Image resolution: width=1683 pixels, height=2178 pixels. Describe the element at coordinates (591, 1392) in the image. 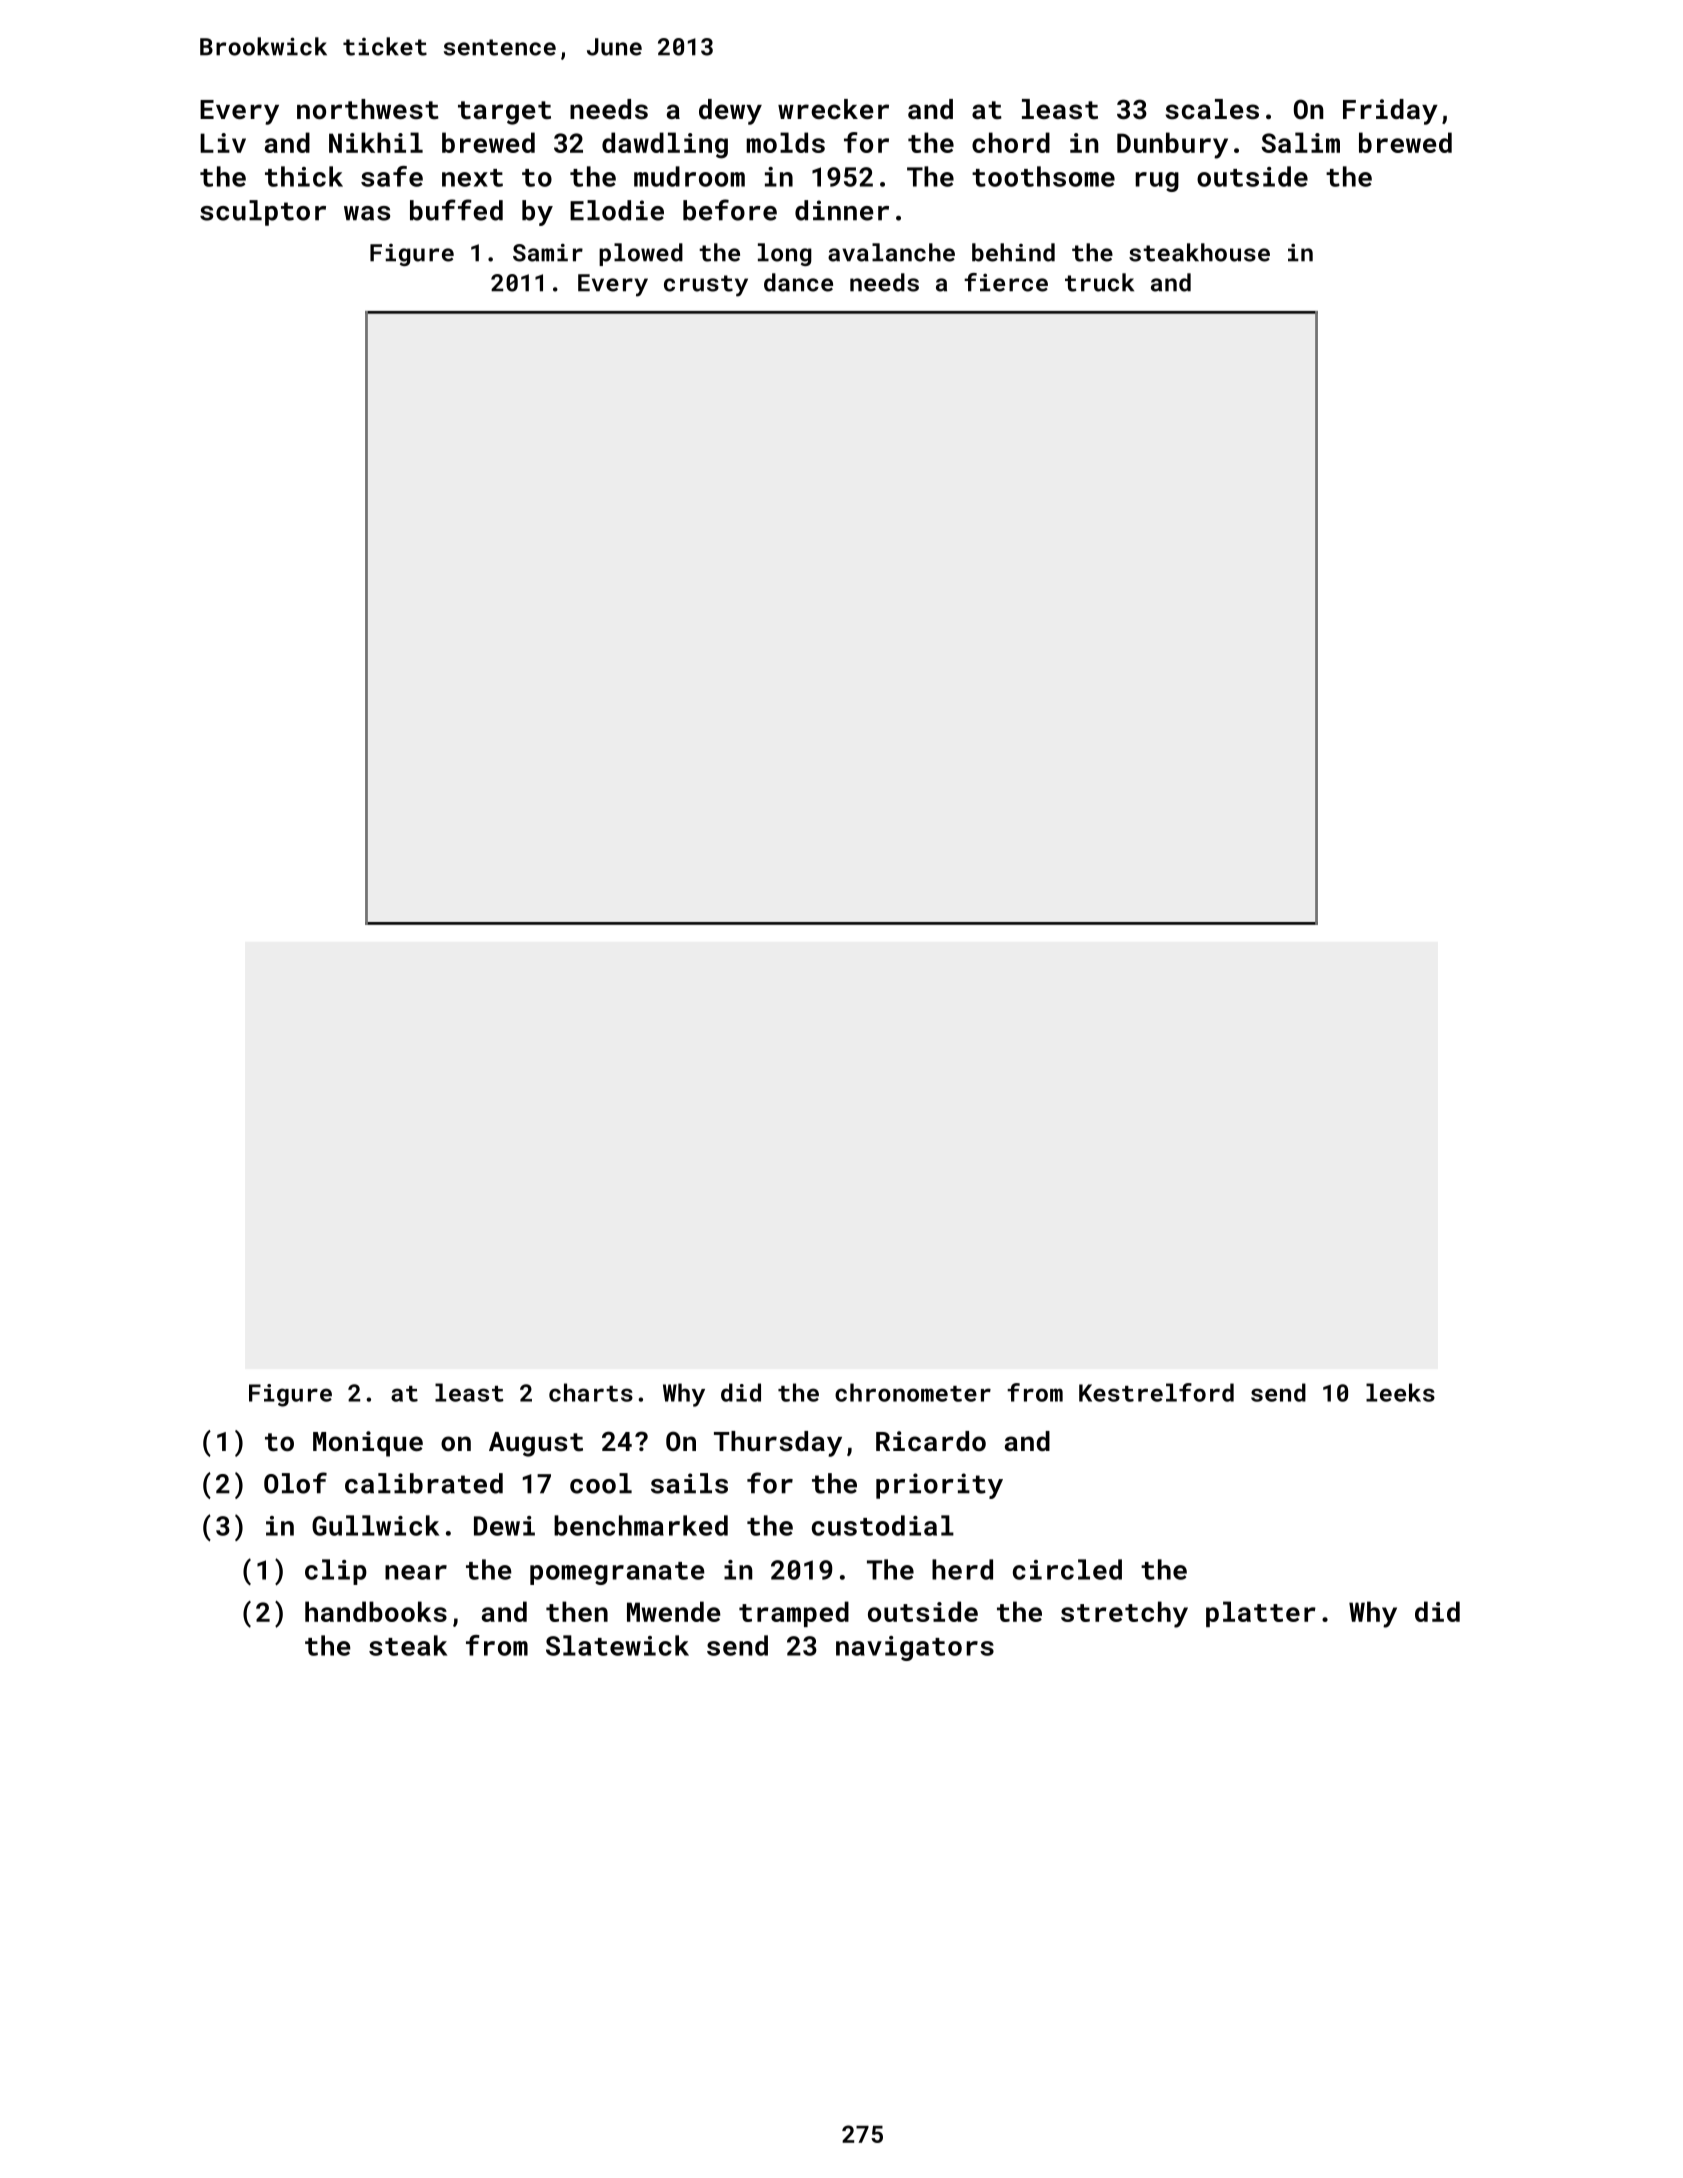

I see `charts` at that location.
